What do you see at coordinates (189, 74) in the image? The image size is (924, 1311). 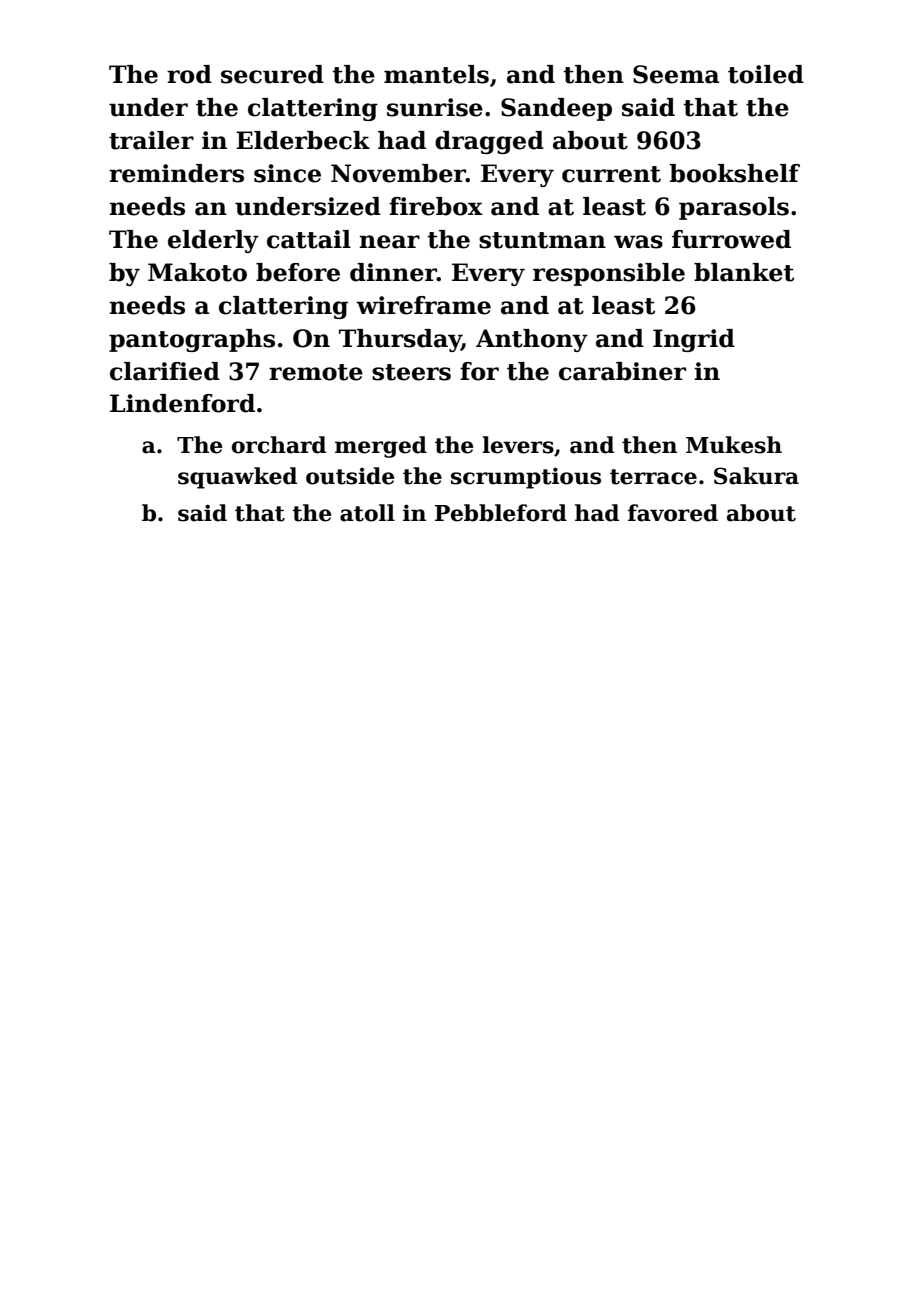 I see `rod` at bounding box center [189, 74].
